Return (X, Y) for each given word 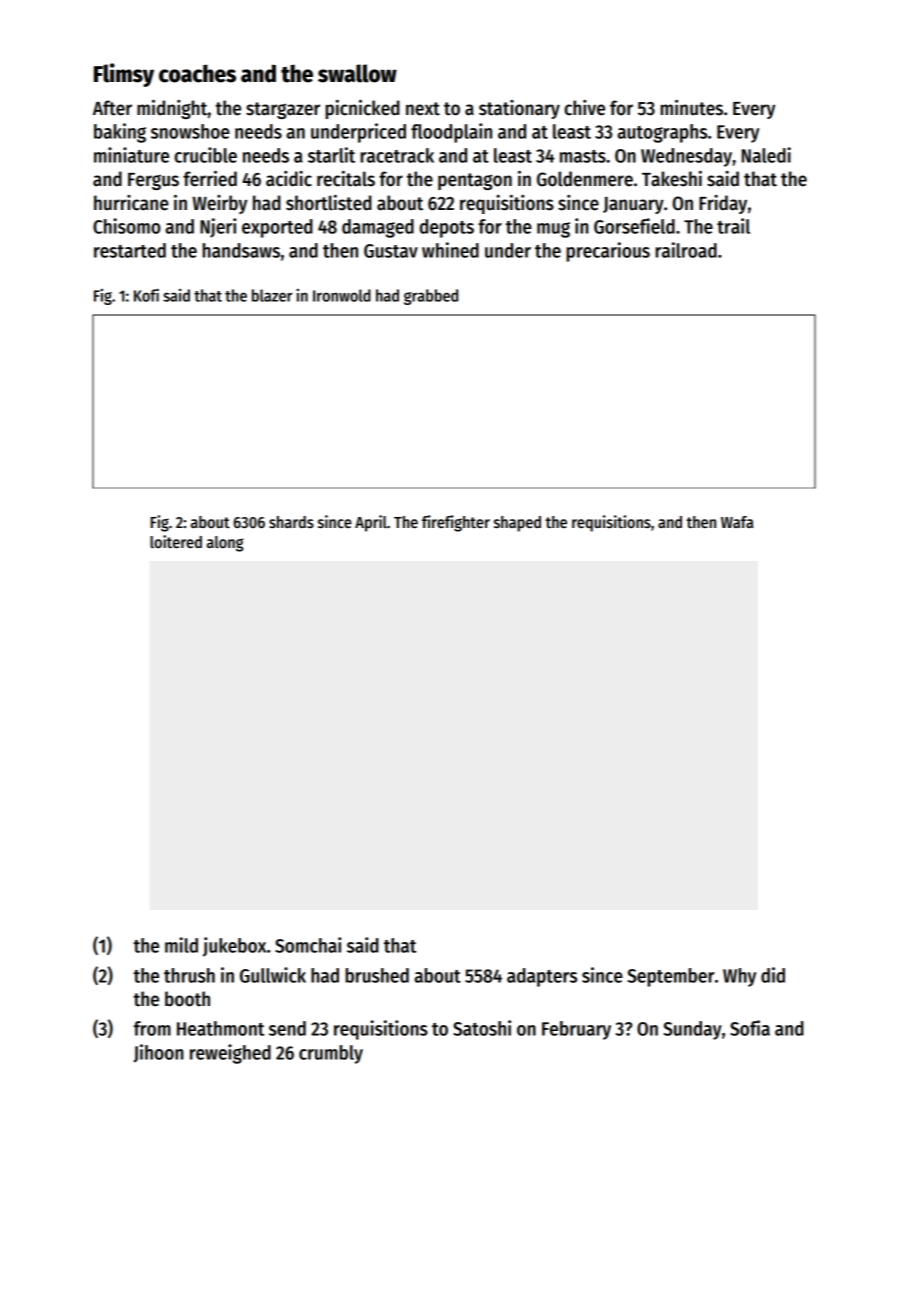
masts (583, 156)
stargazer (283, 110)
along (225, 544)
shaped (517, 524)
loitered (176, 541)
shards (291, 522)
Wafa (737, 522)
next (423, 109)
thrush (189, 975)
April (371, 523)
